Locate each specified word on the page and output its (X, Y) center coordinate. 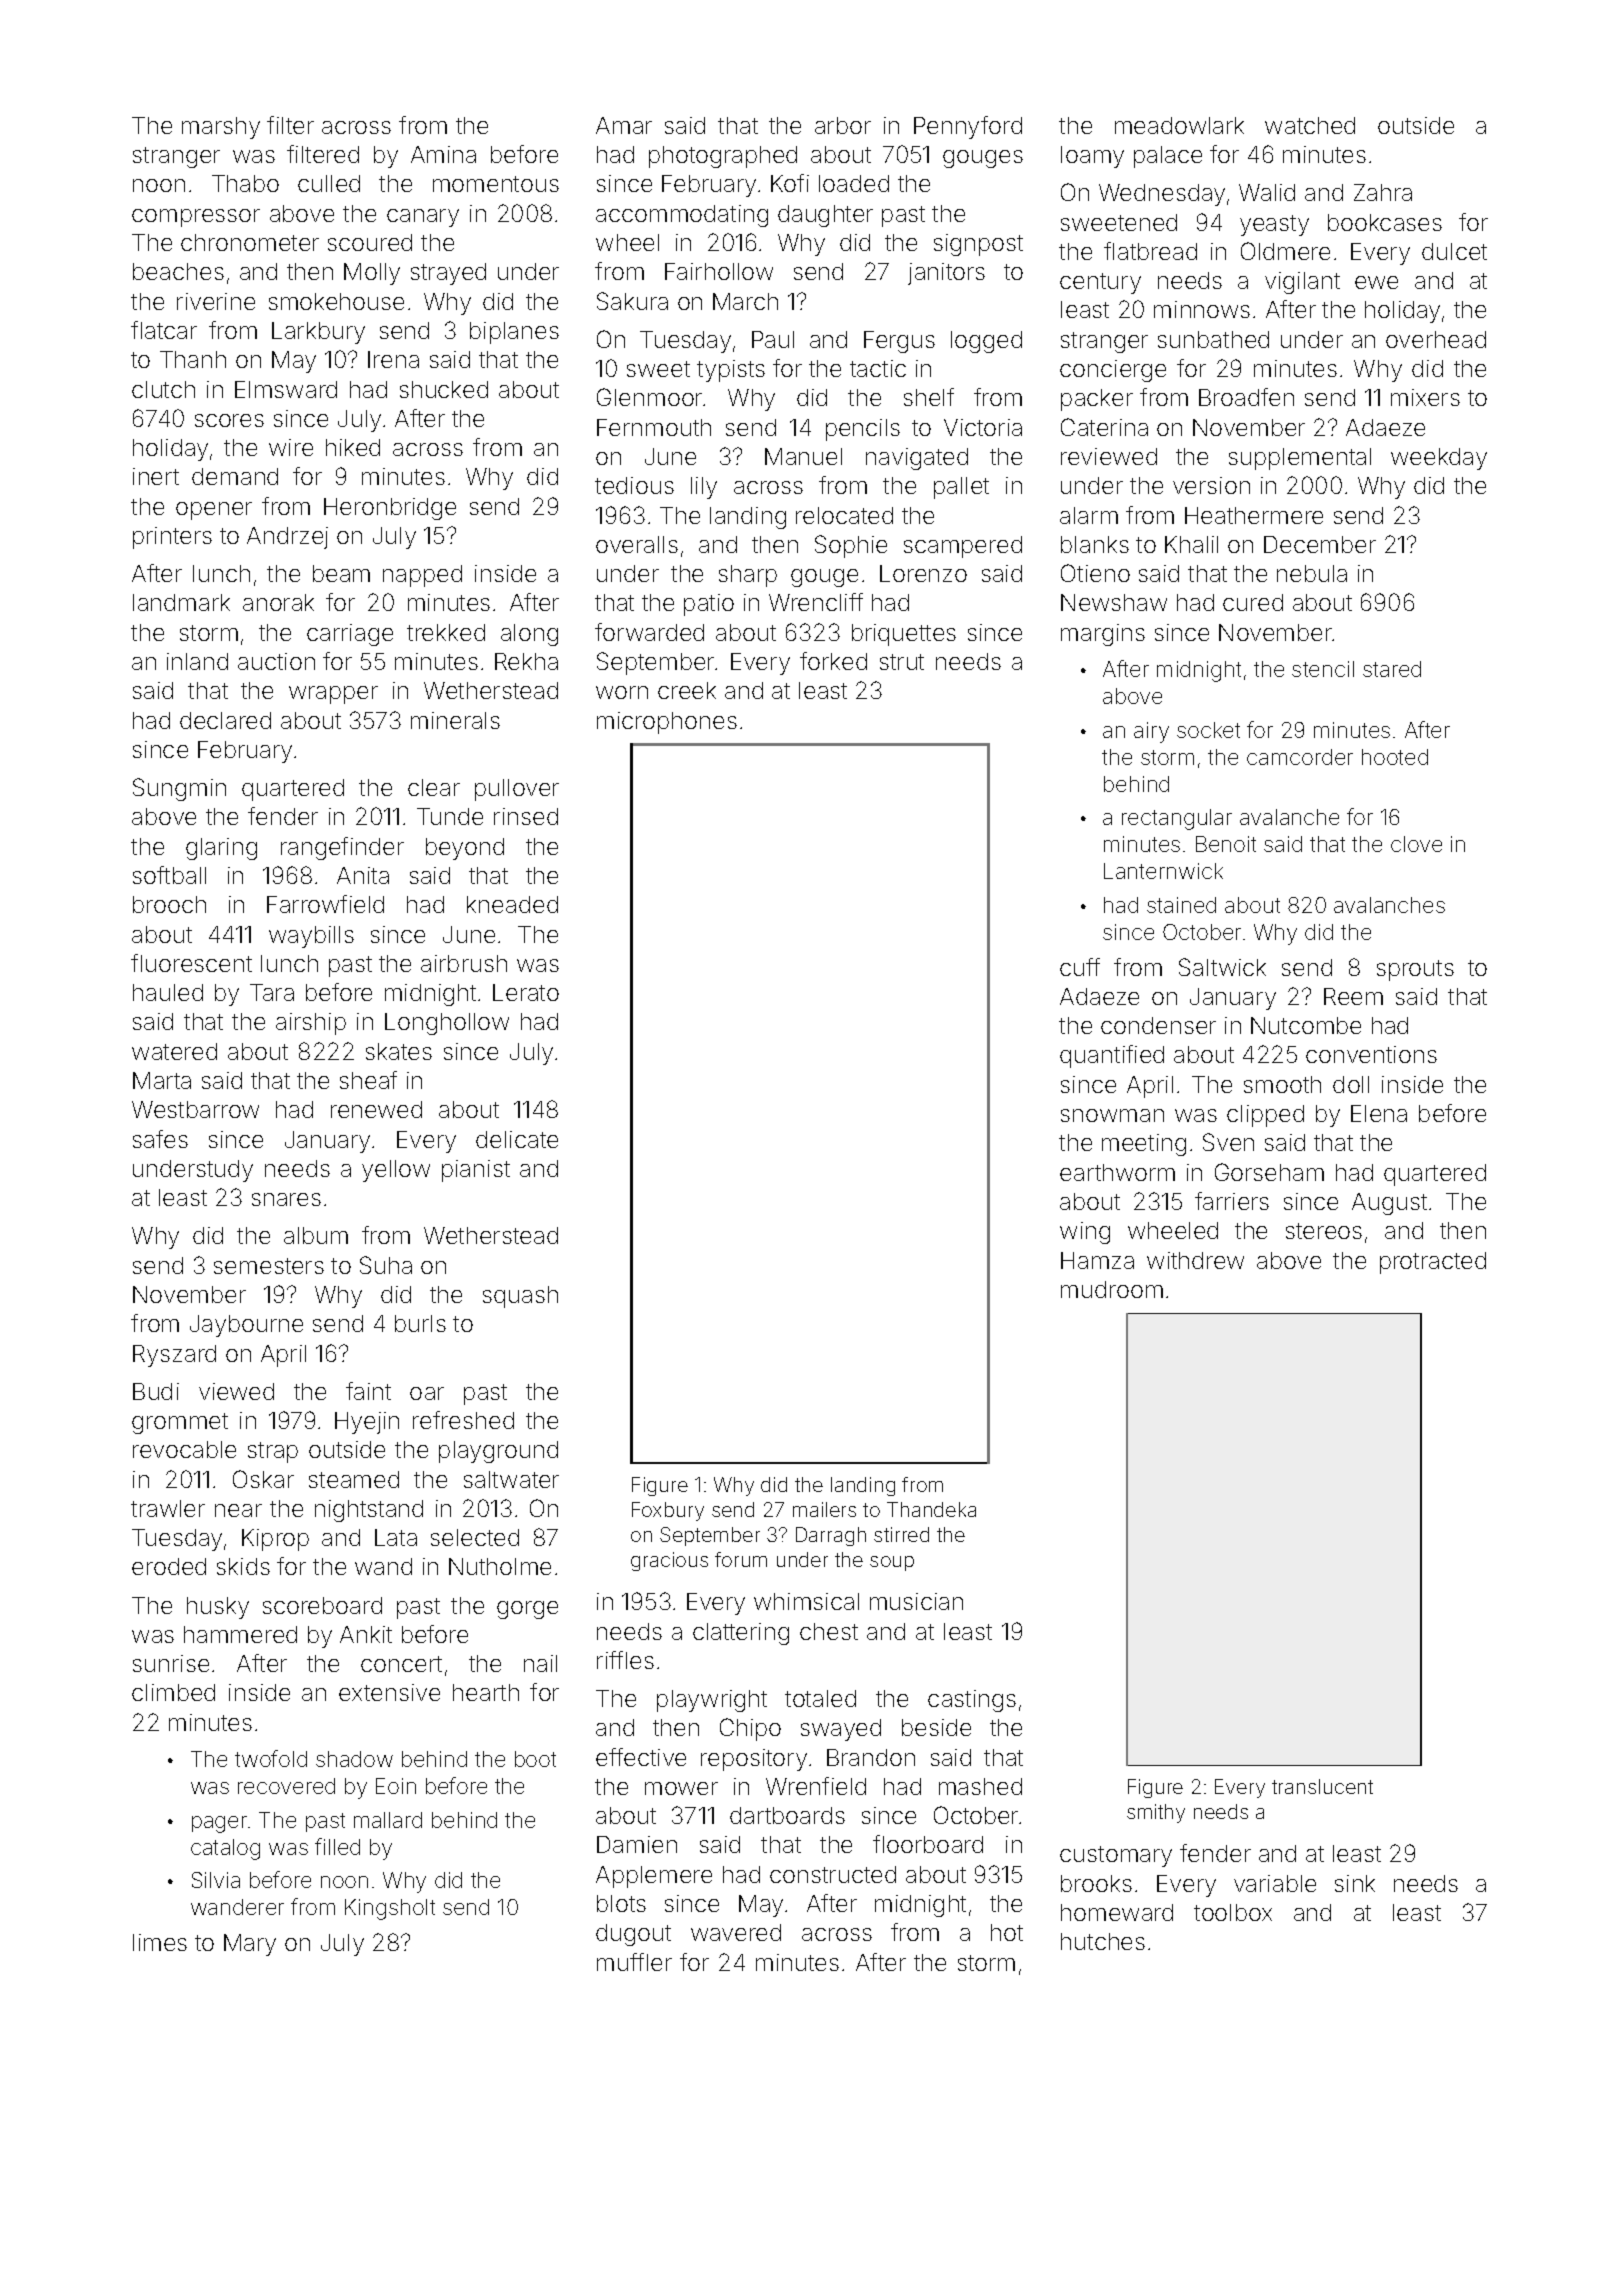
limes (160, 1942)
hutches (1103, 1941)
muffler (634, 1962)
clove (1416, 844)
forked (833, 661)
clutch (163, 389)
